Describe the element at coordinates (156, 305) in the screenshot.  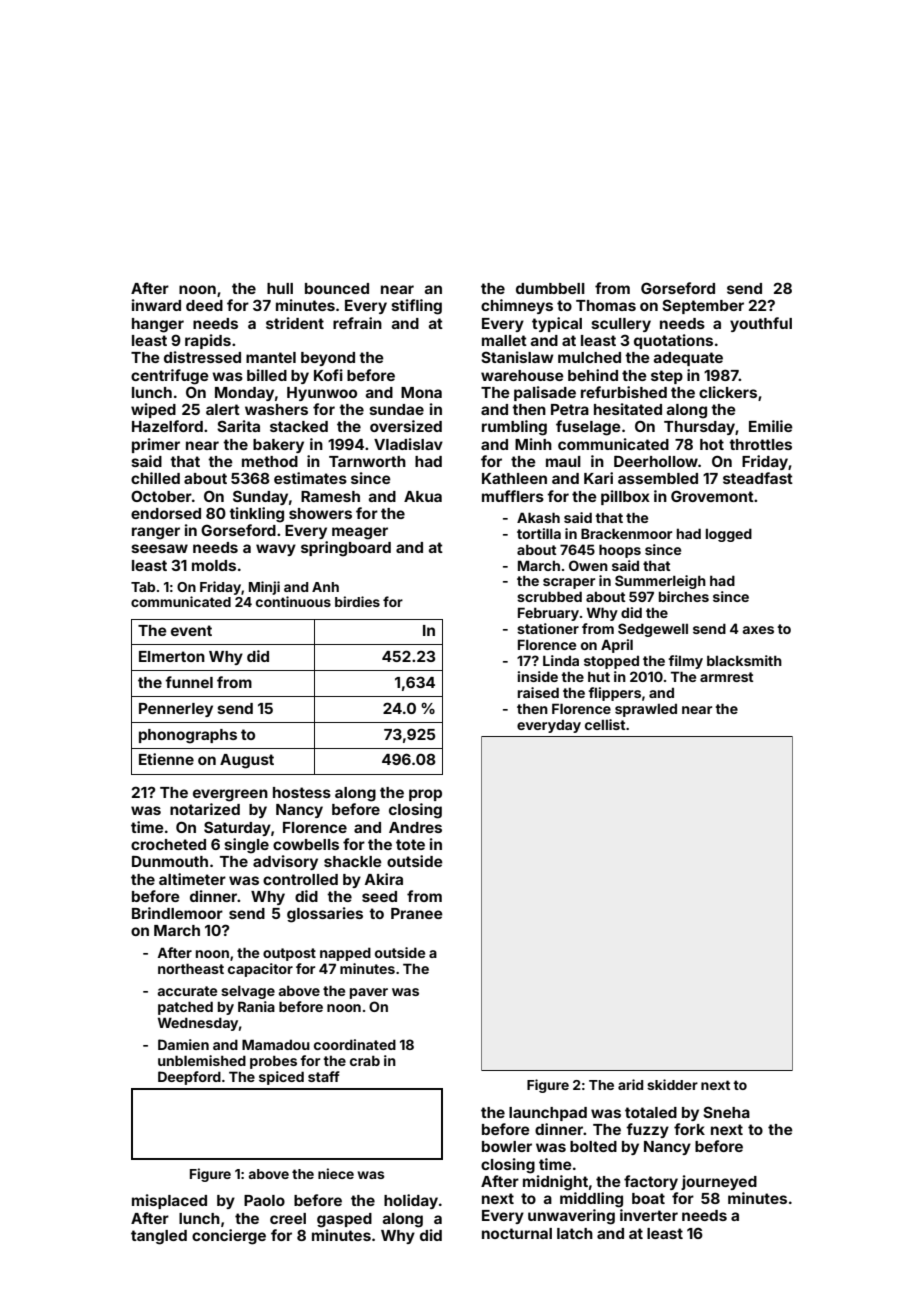
I see `inward` at that location.
